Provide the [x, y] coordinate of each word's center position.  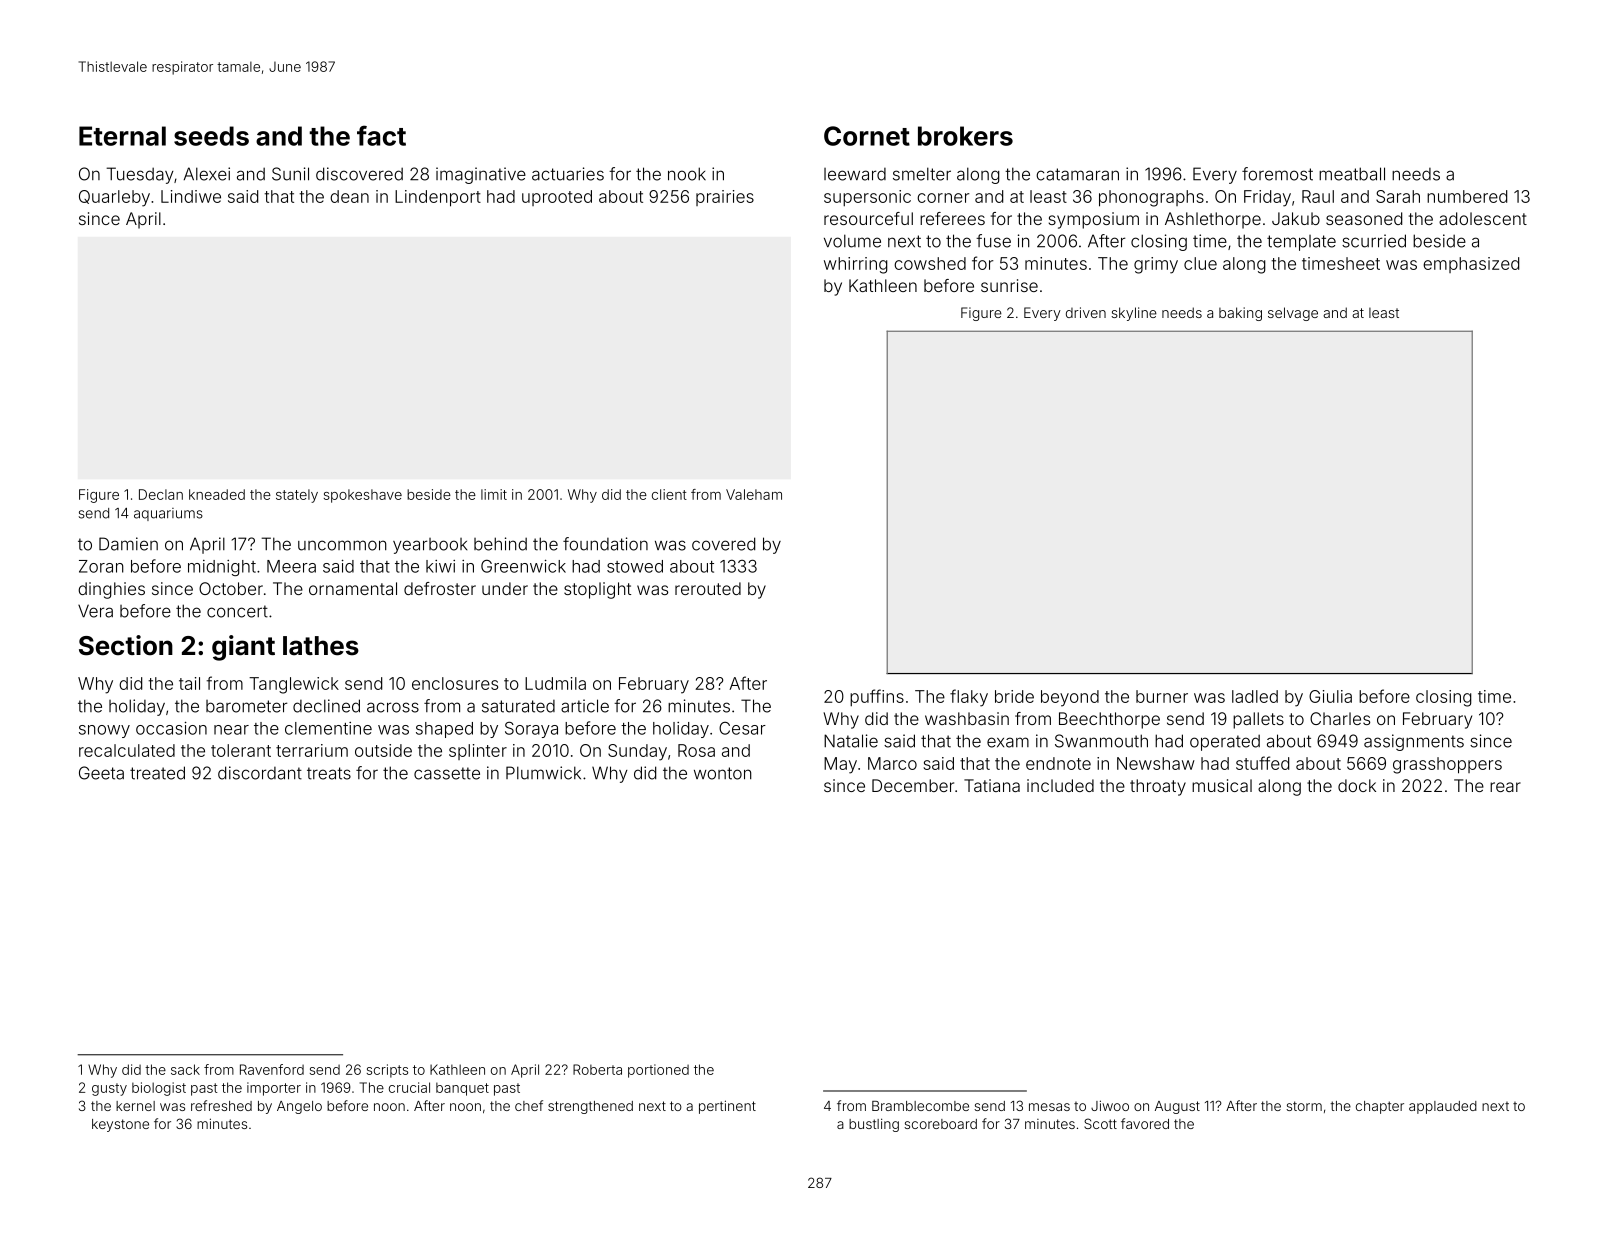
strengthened [590, 1107]
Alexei [207, 174]
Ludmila [555, 683]
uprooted [557, 198]
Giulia [1330, 696]
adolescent [1483, 218]
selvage [1293, 314]
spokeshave [363, 496]
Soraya [531, 729]
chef [529, 1105]
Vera [95, 611]
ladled [1255, 696]
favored [1145, 1123]
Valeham [754, 494]
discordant [260, 773]
